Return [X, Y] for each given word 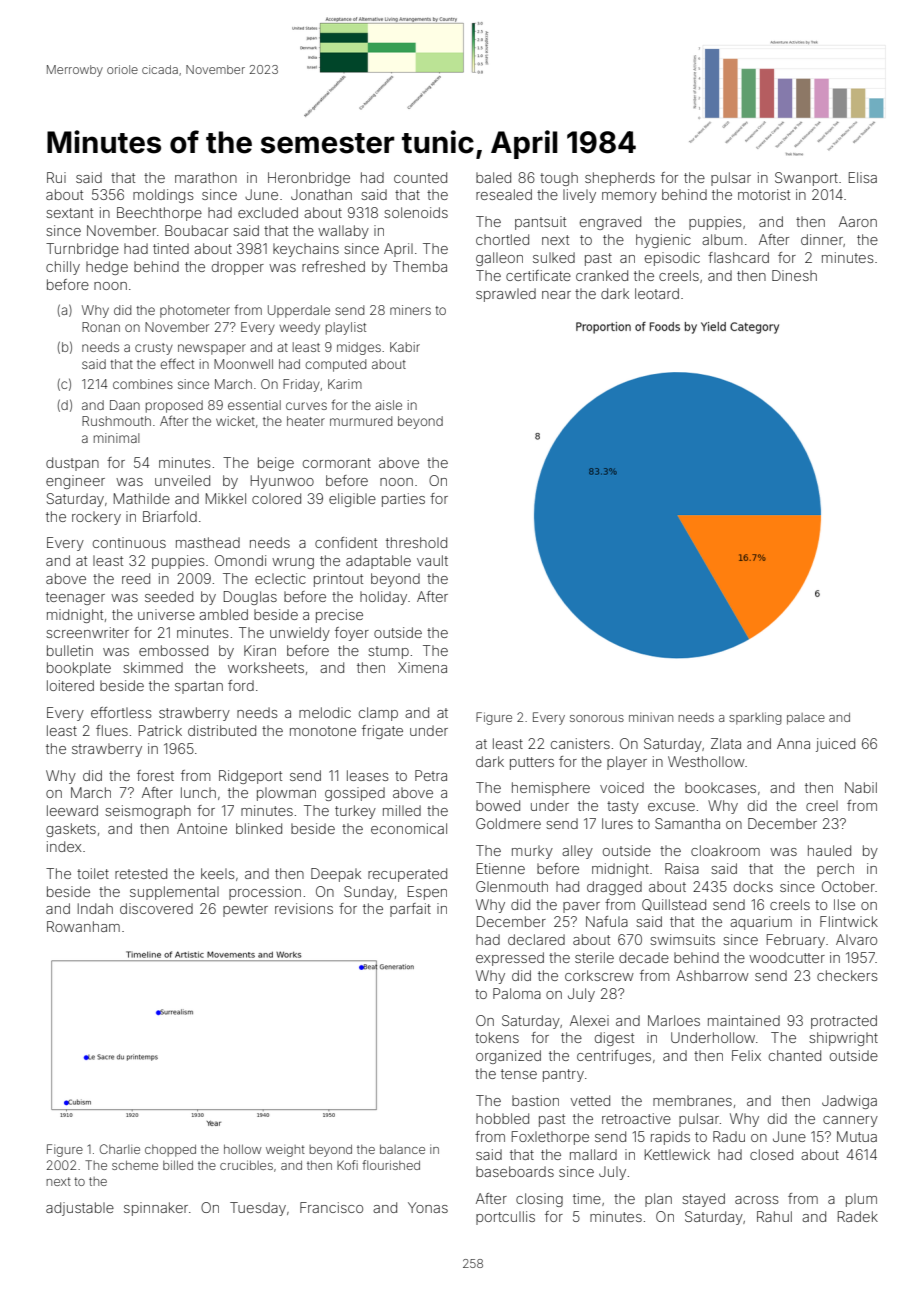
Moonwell [243, 364]
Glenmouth [512, 886]
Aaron [858, 221]
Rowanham [83, 926]
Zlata [726, 743]
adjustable [80, 1209]
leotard [657, 293]
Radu [729, 1136]
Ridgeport [250, 777]
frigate [382, 732]
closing [539, 1200]
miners [410, 310]
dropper [238, 268]
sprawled [506, 295]
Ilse [844, 904]
